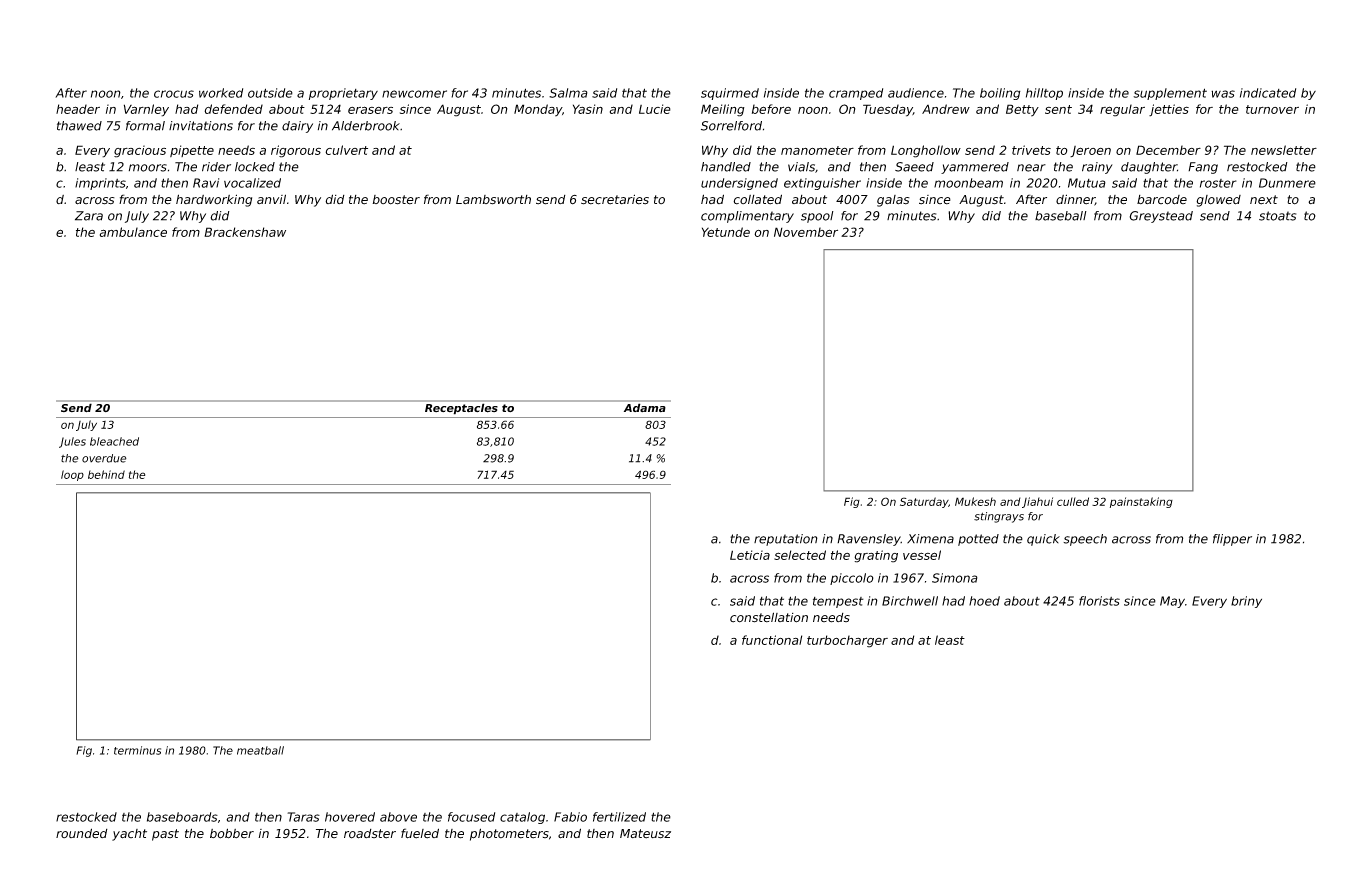 The width and height of the screenshot is (1372, 887). I want to click on meatball, so click(260, 750).
